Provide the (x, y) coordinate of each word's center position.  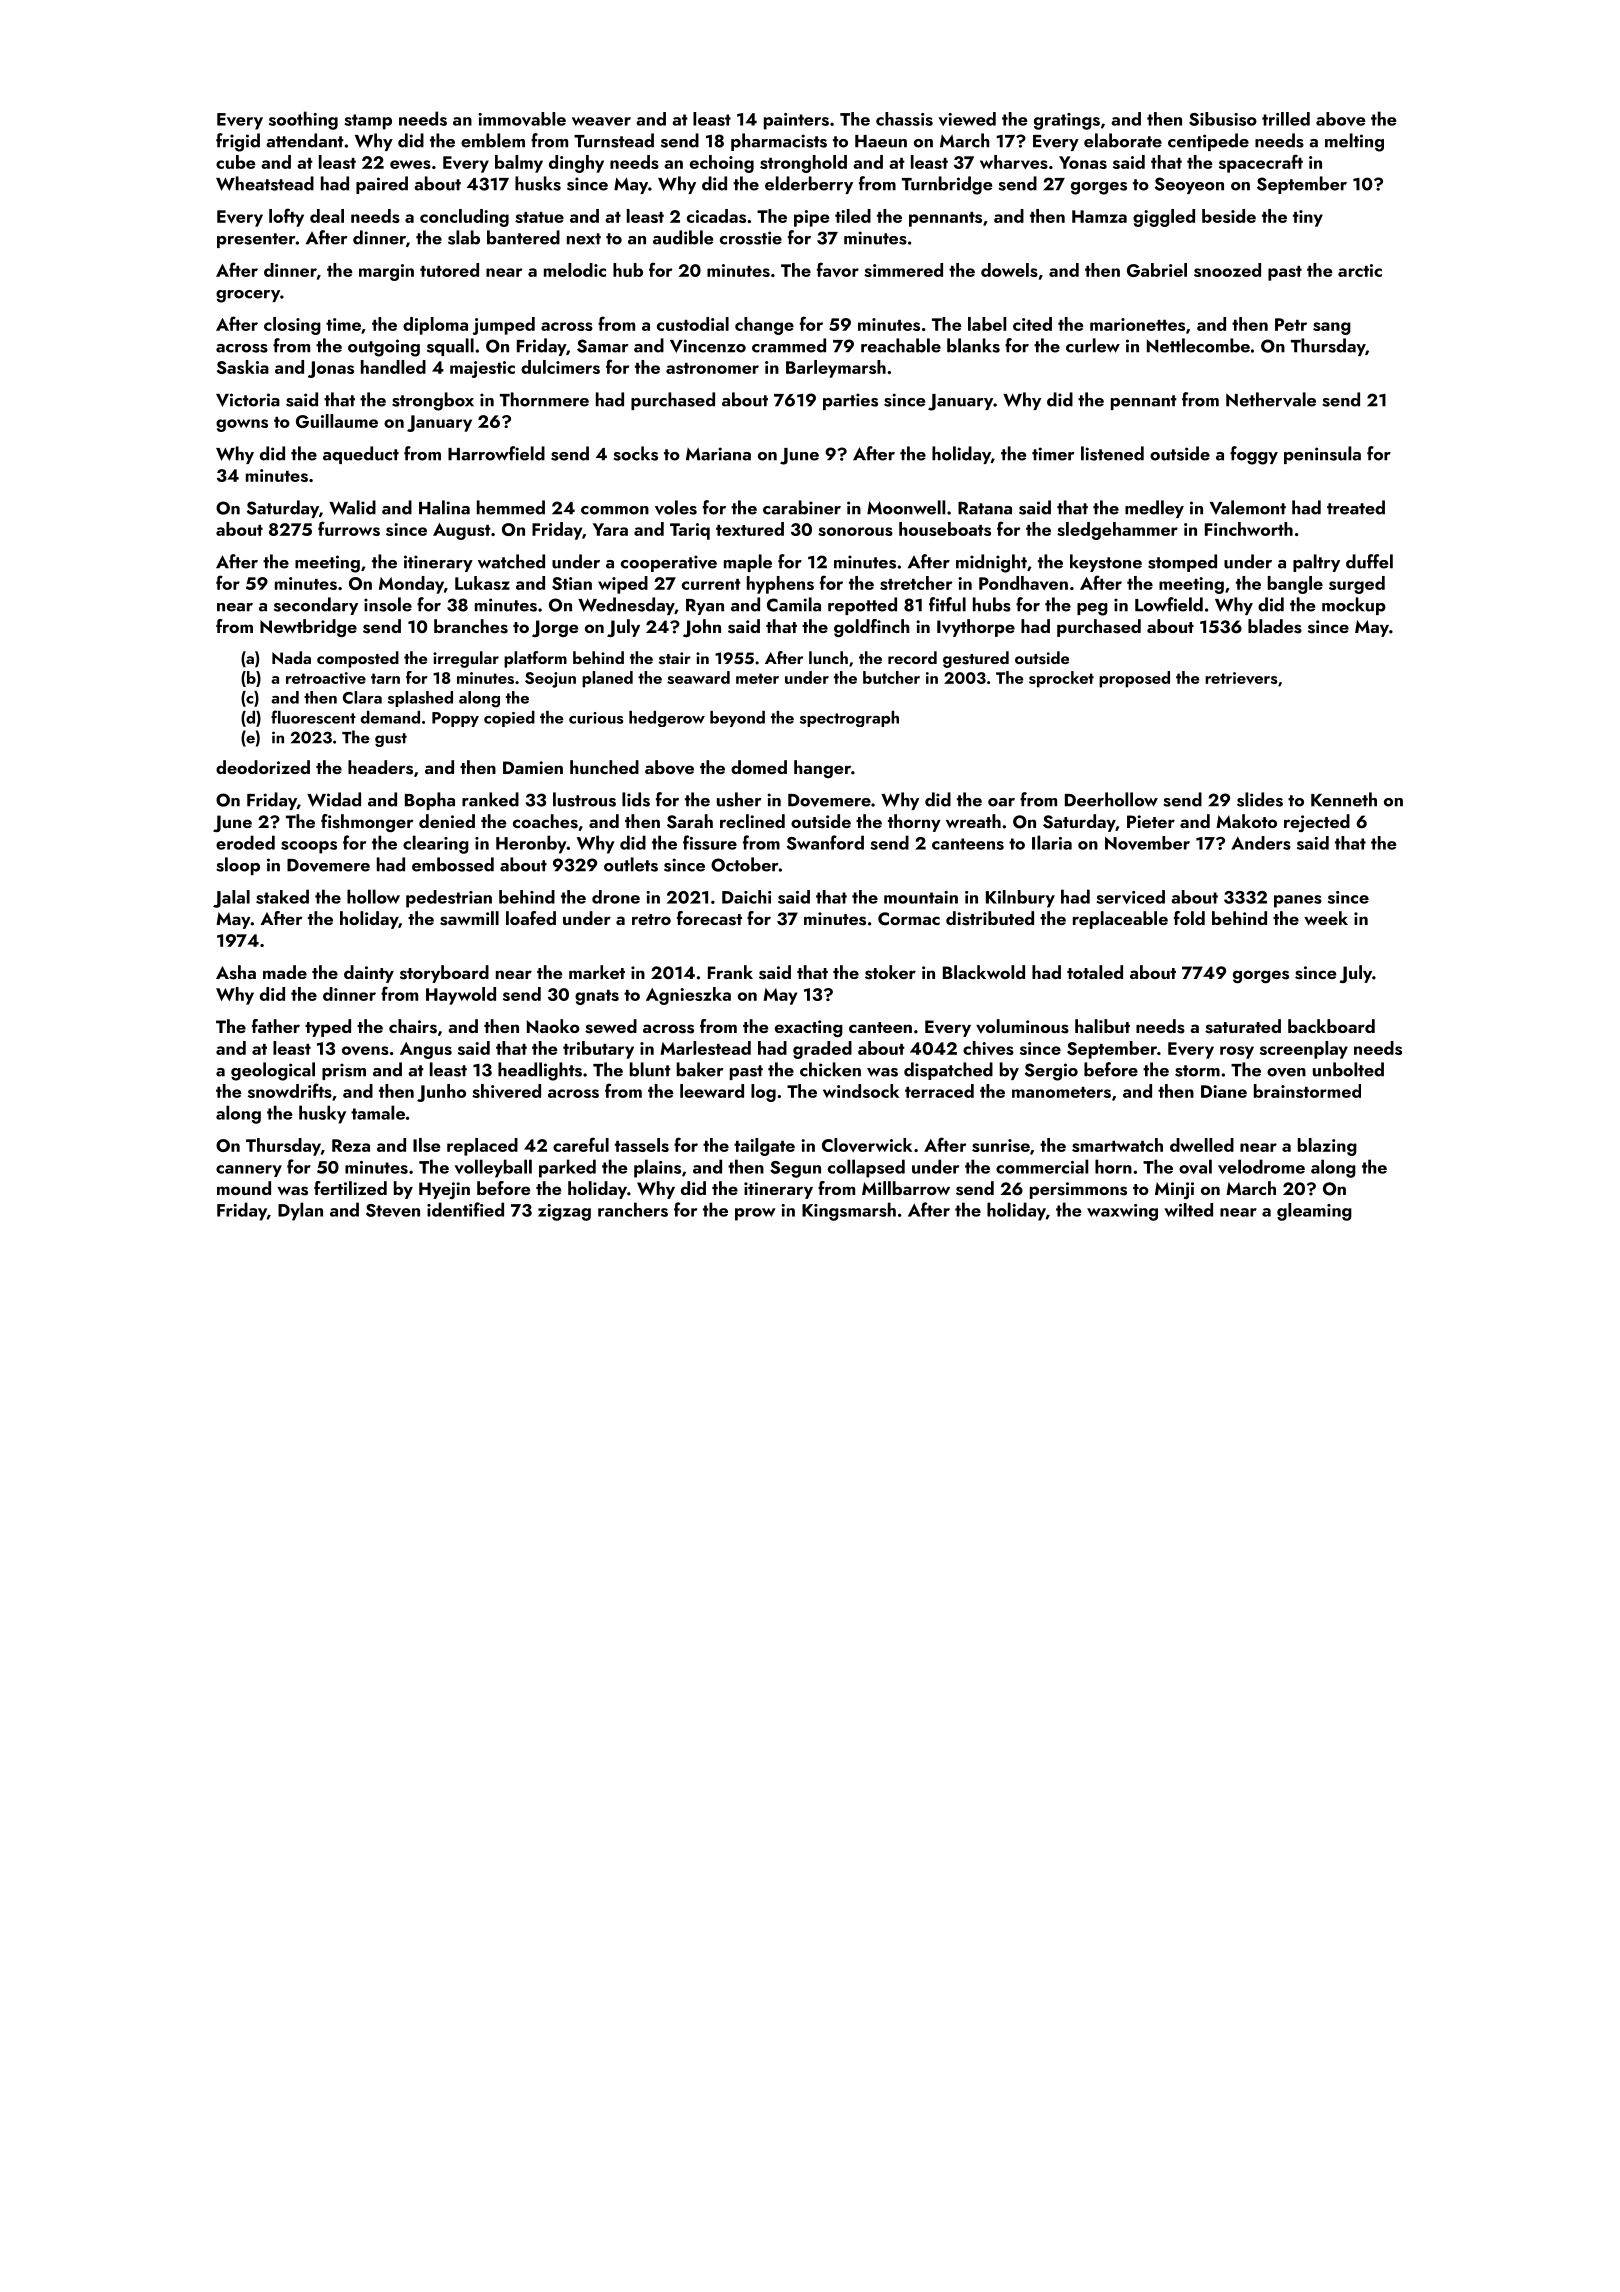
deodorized (263, 767)
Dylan (300, 1211)
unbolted (1348, 1069)
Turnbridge (947, 185)
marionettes (1137, 324)
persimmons (1078, 1190)
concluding (464, 218)
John (702, 628)
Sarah (690, 821)
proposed (1134, 679)
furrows (349, 528)
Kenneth (1344, 799)
